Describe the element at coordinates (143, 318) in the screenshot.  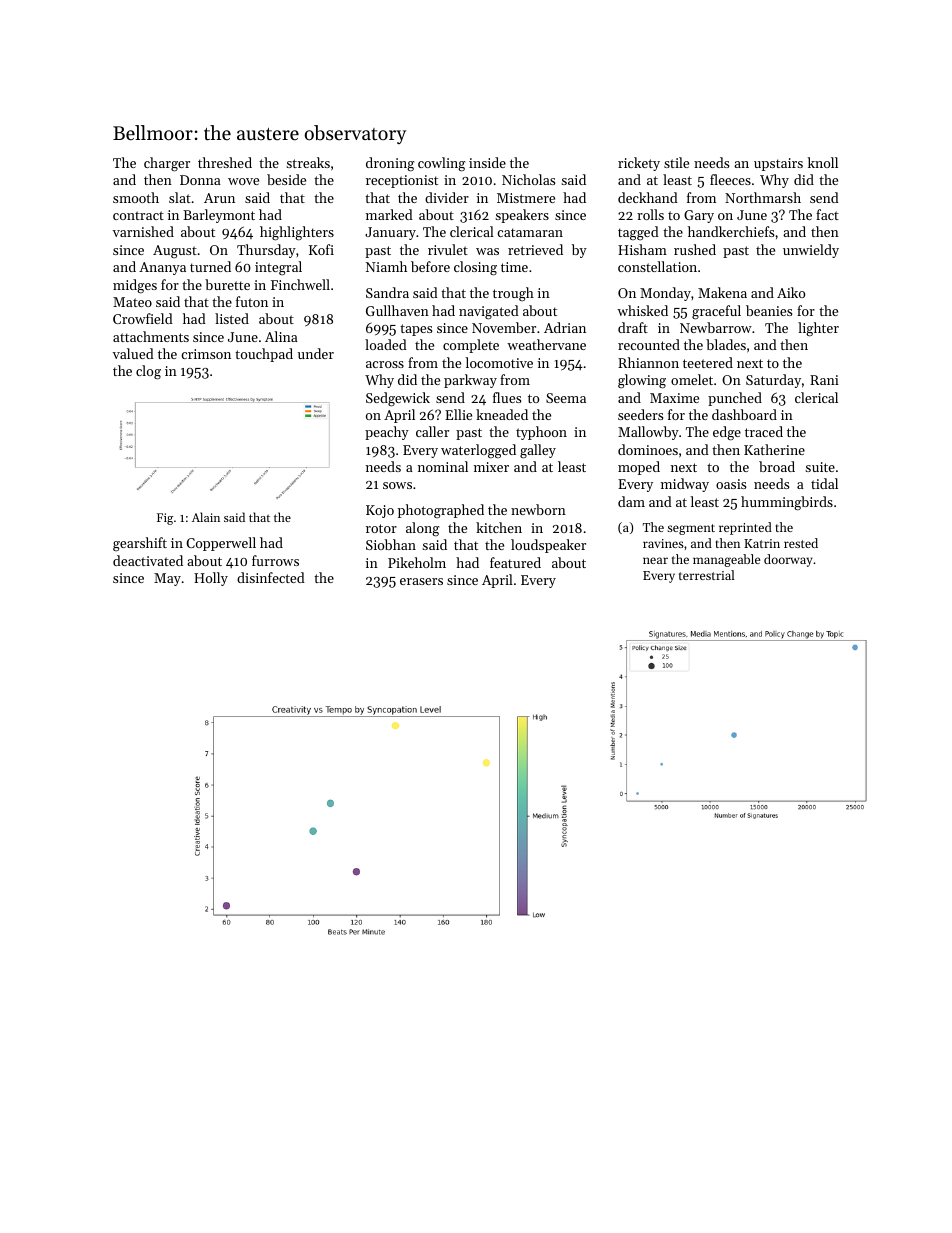
I see `Crowfield` at that location.
